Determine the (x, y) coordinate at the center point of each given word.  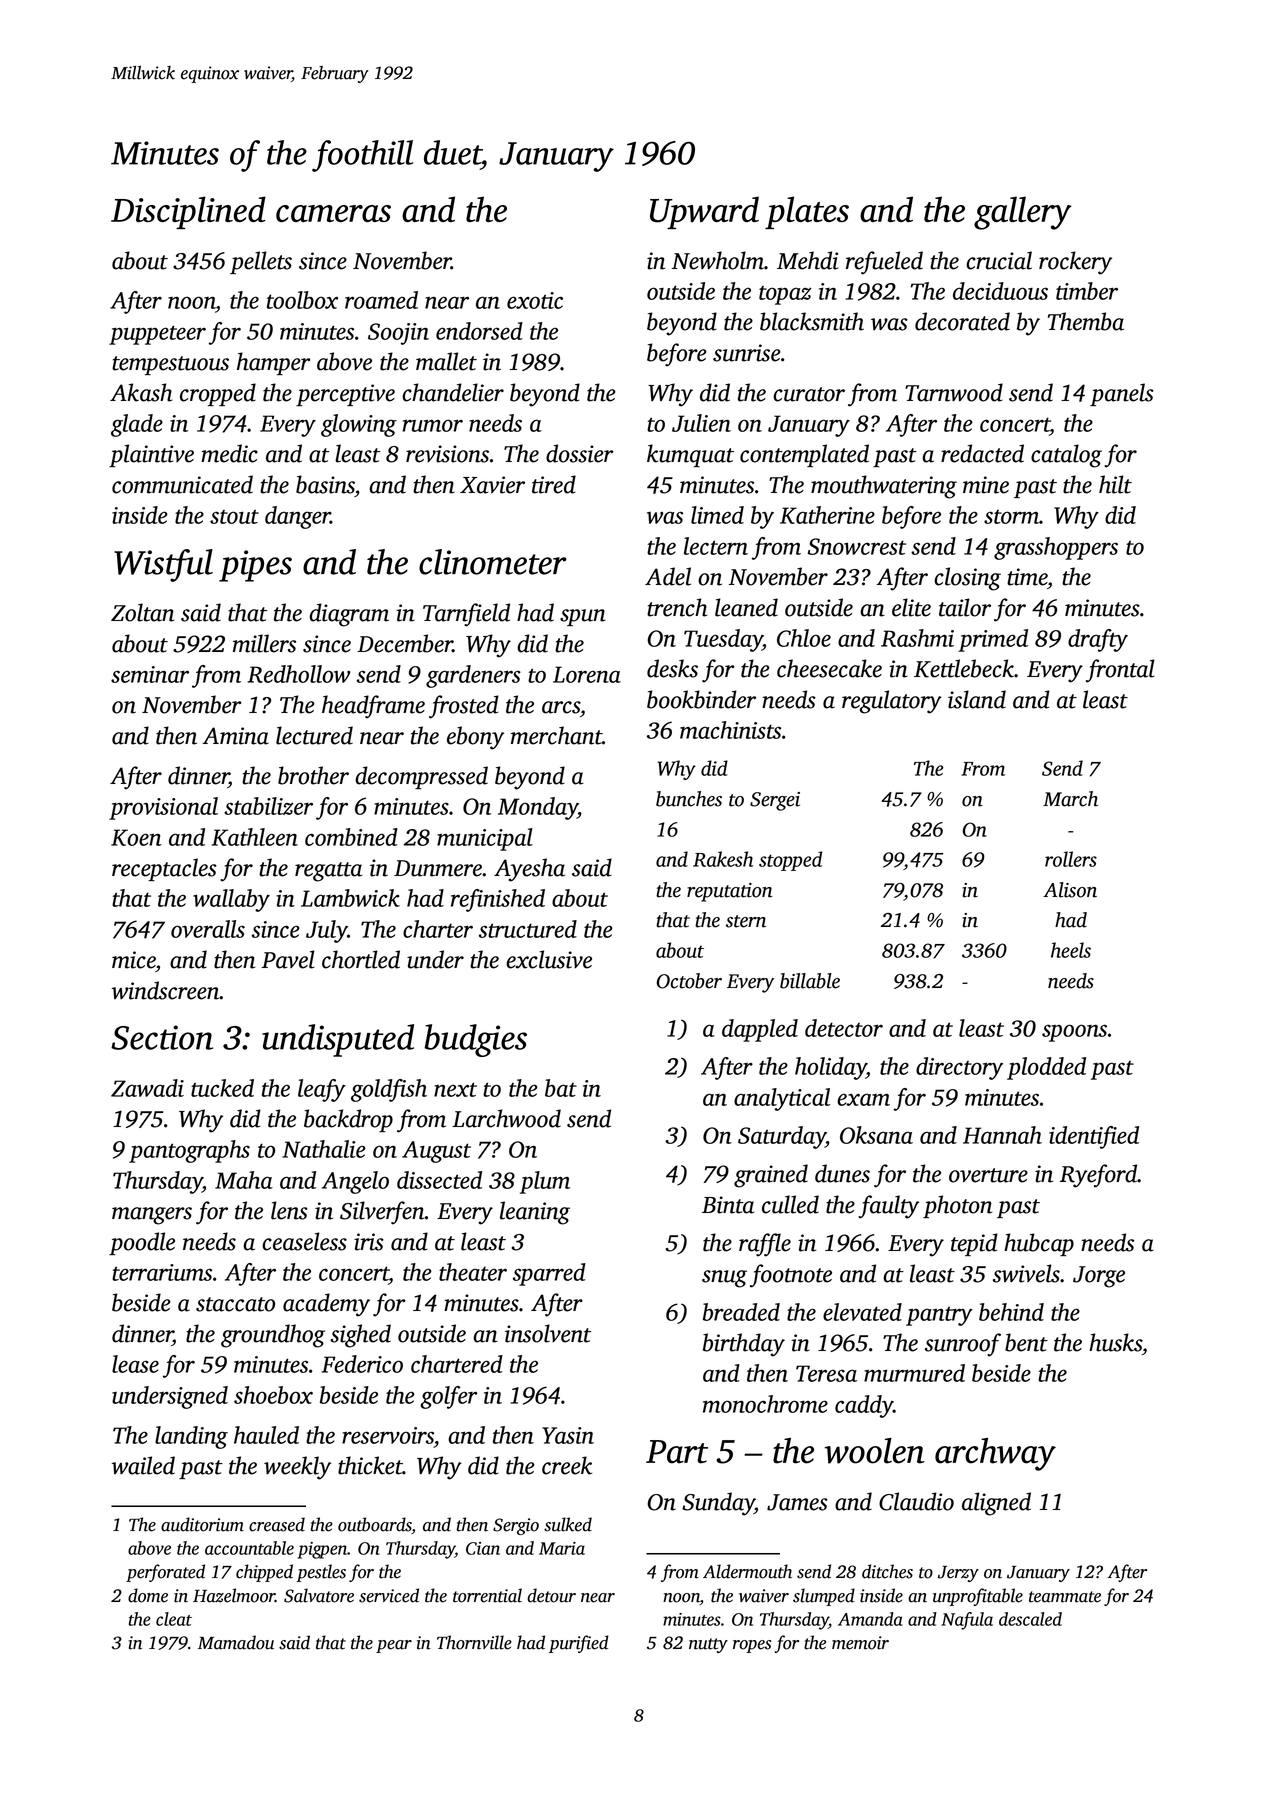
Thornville (474, 1642)
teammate (1065, 1597)
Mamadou (236, 1642)
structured (528, 929)
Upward (704, 212)
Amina (235, 736)
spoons (1074, 1033)
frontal (1120, 671)
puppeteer (157, 335)
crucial (999, 260)
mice (134, 960)
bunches (689, 799)
